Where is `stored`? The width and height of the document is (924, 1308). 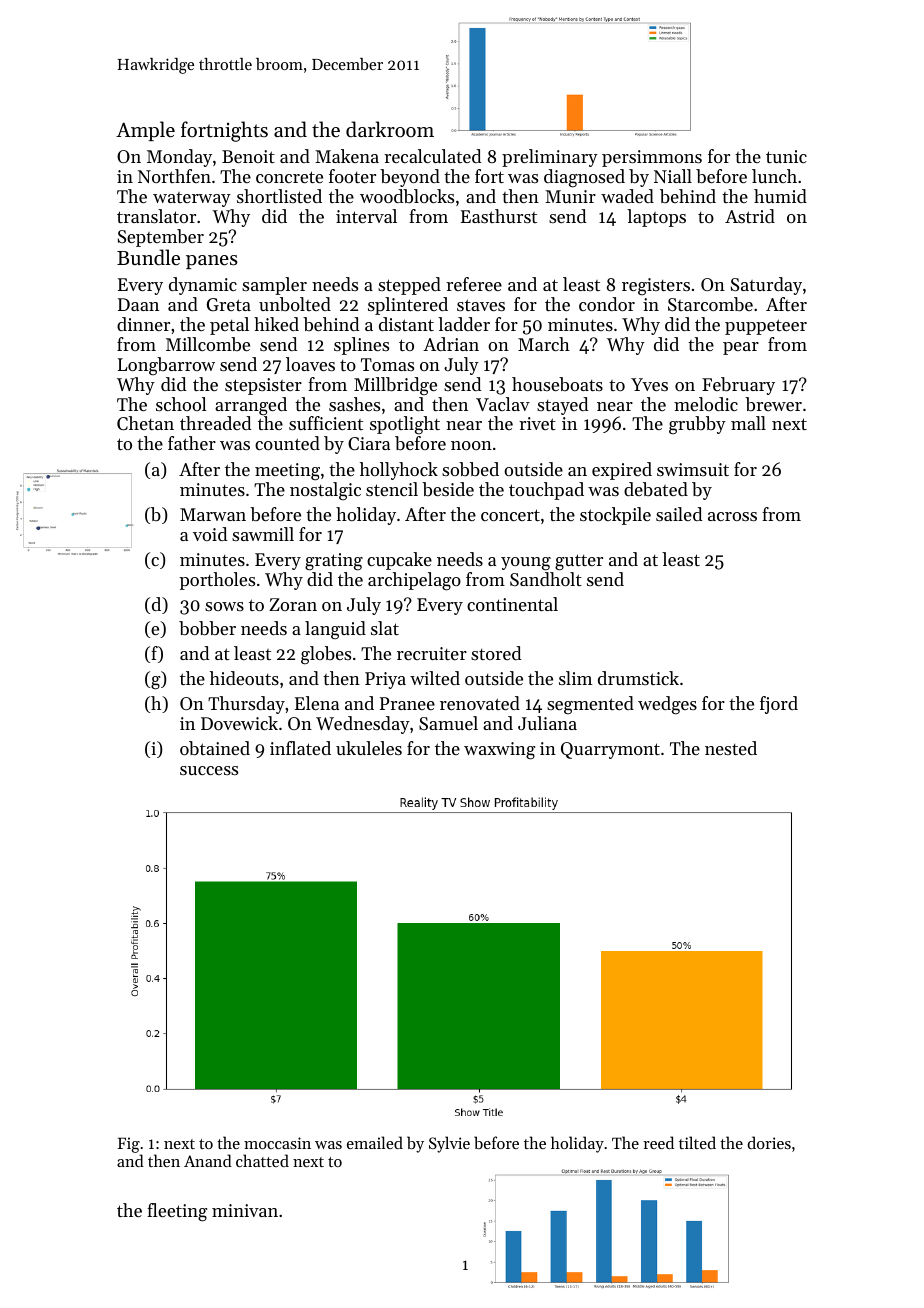
stored is located at coordinates (496, 653).
